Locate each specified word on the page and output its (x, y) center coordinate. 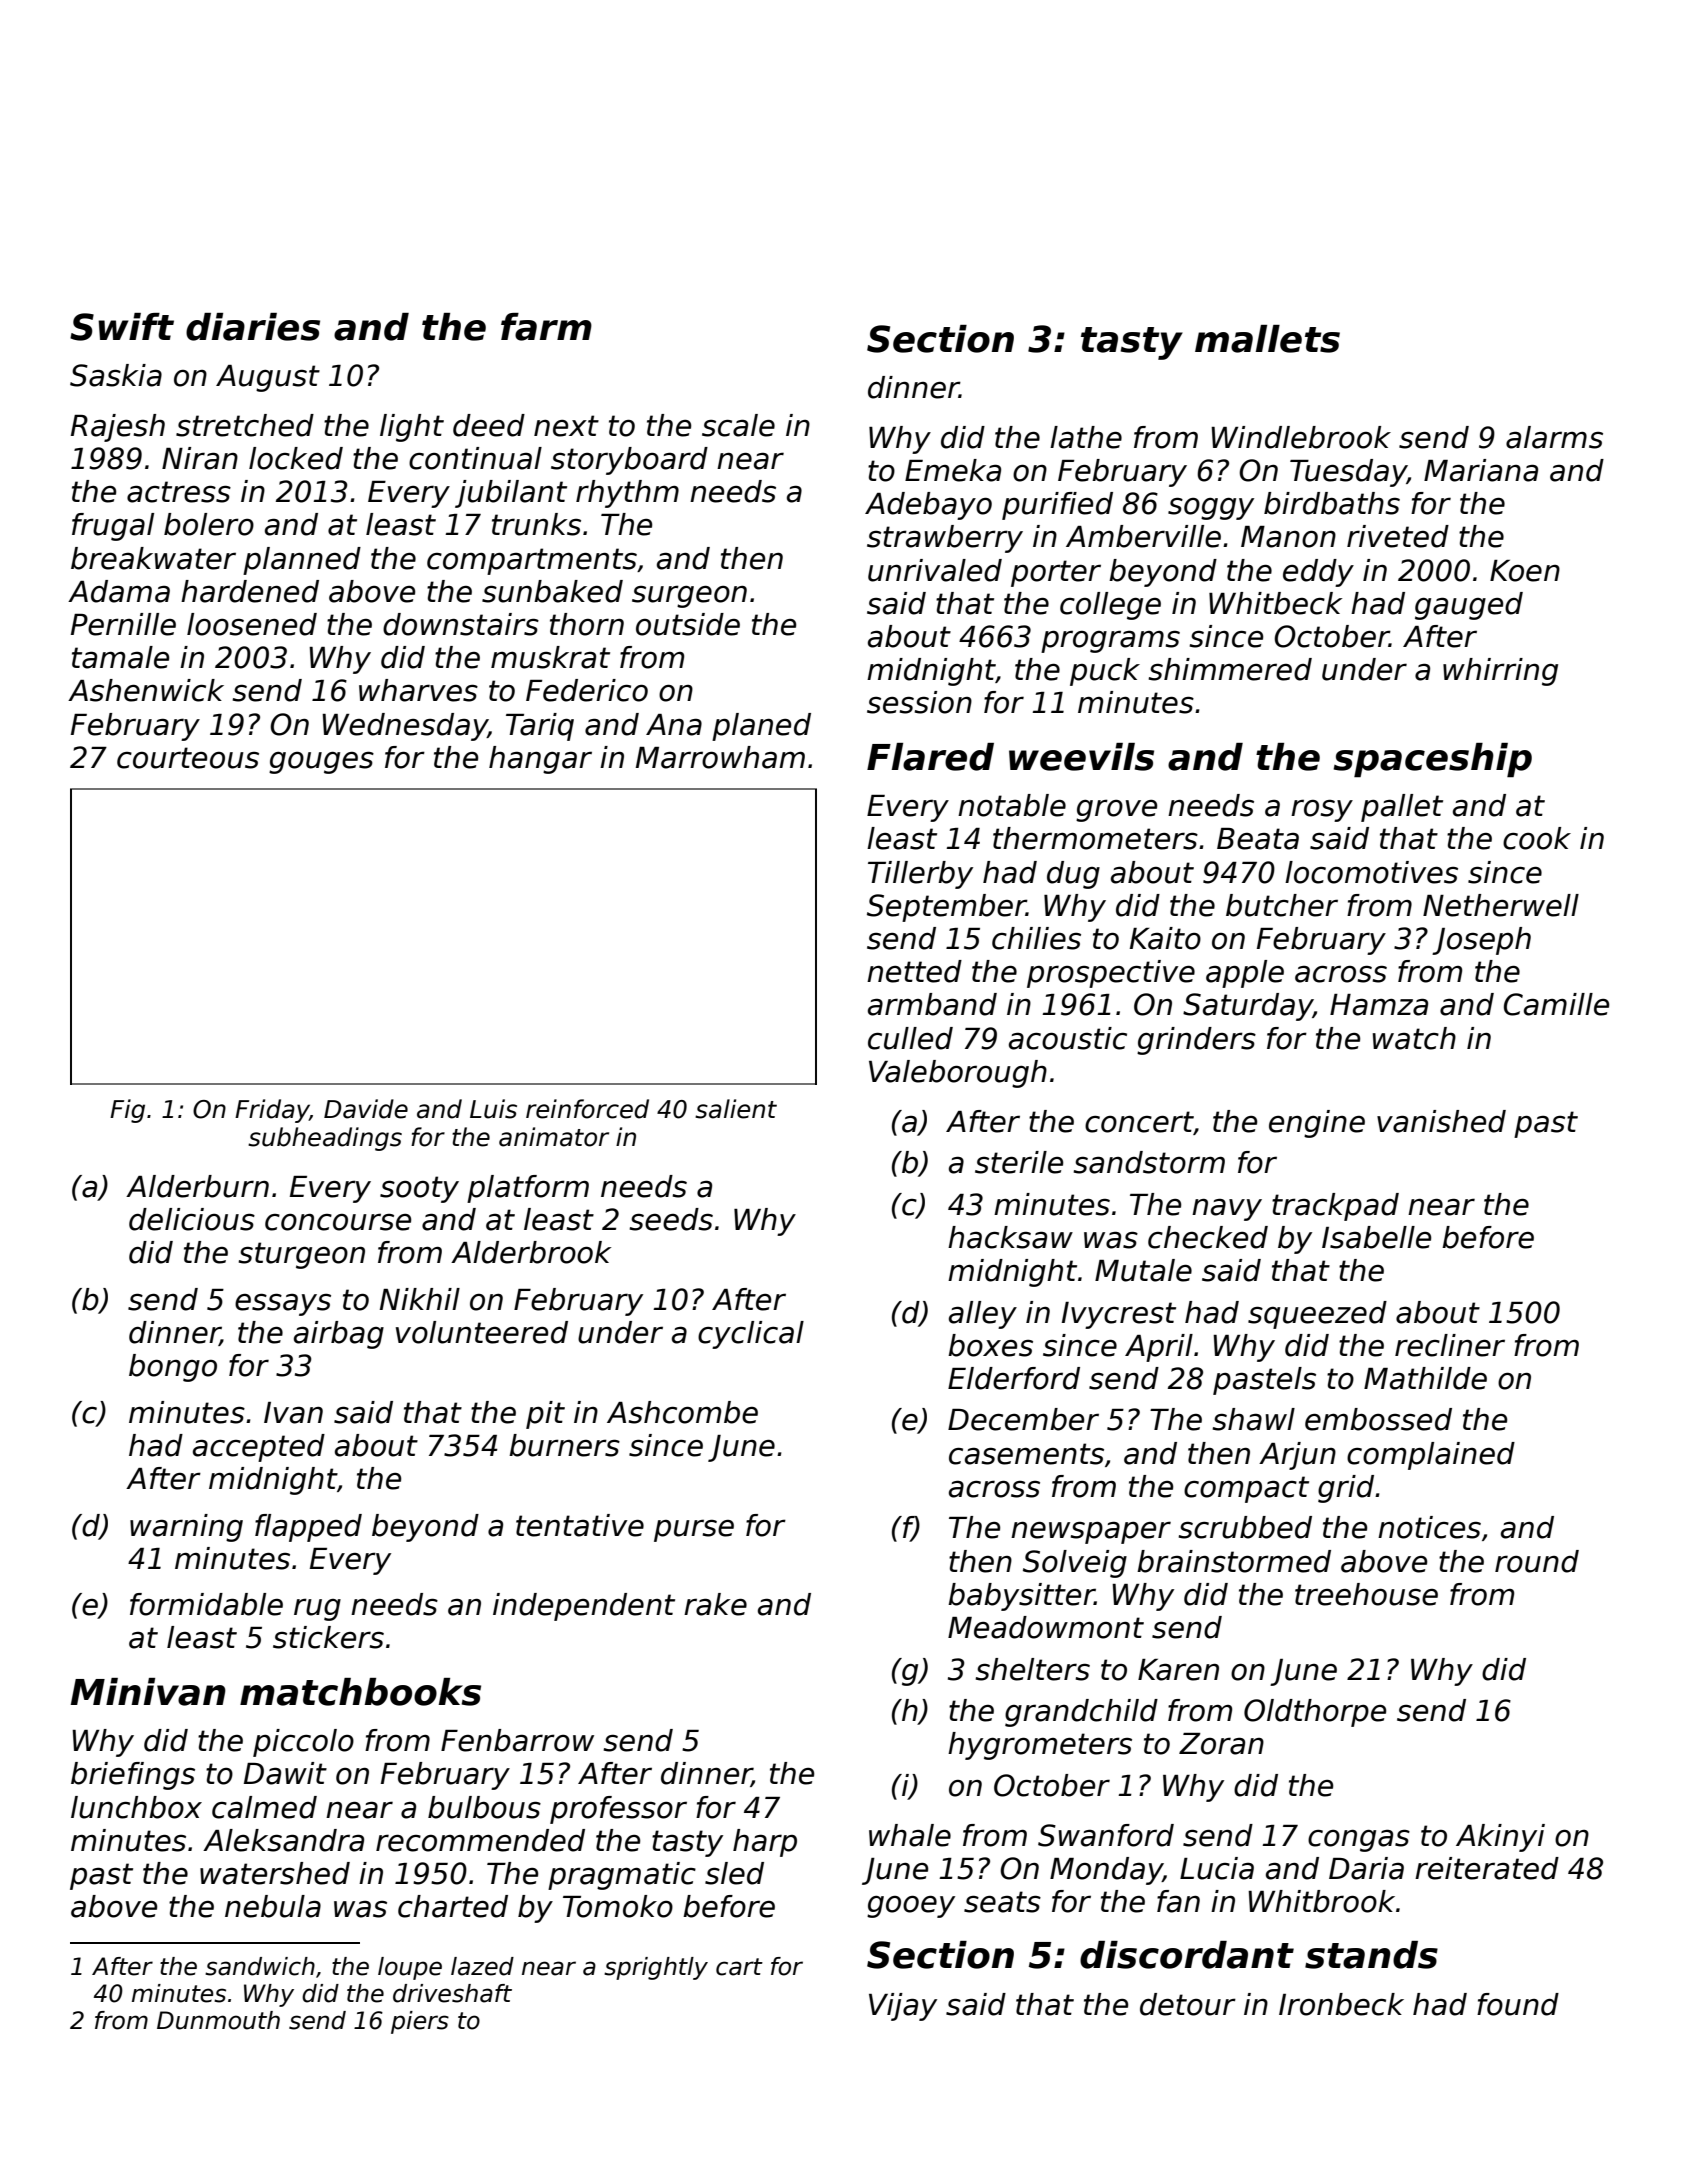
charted (453, 1906)
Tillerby (920, 875)
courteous (188, 758)
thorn (587, 624)
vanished (1441, 1121)
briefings (133, 1776)
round (1537, 1561)
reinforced (587, 1109)
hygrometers (1040, 1746)
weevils (1081, 757)
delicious (192, 1219)
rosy (1322, 810)
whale (910, 1835)
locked (296, 458)
